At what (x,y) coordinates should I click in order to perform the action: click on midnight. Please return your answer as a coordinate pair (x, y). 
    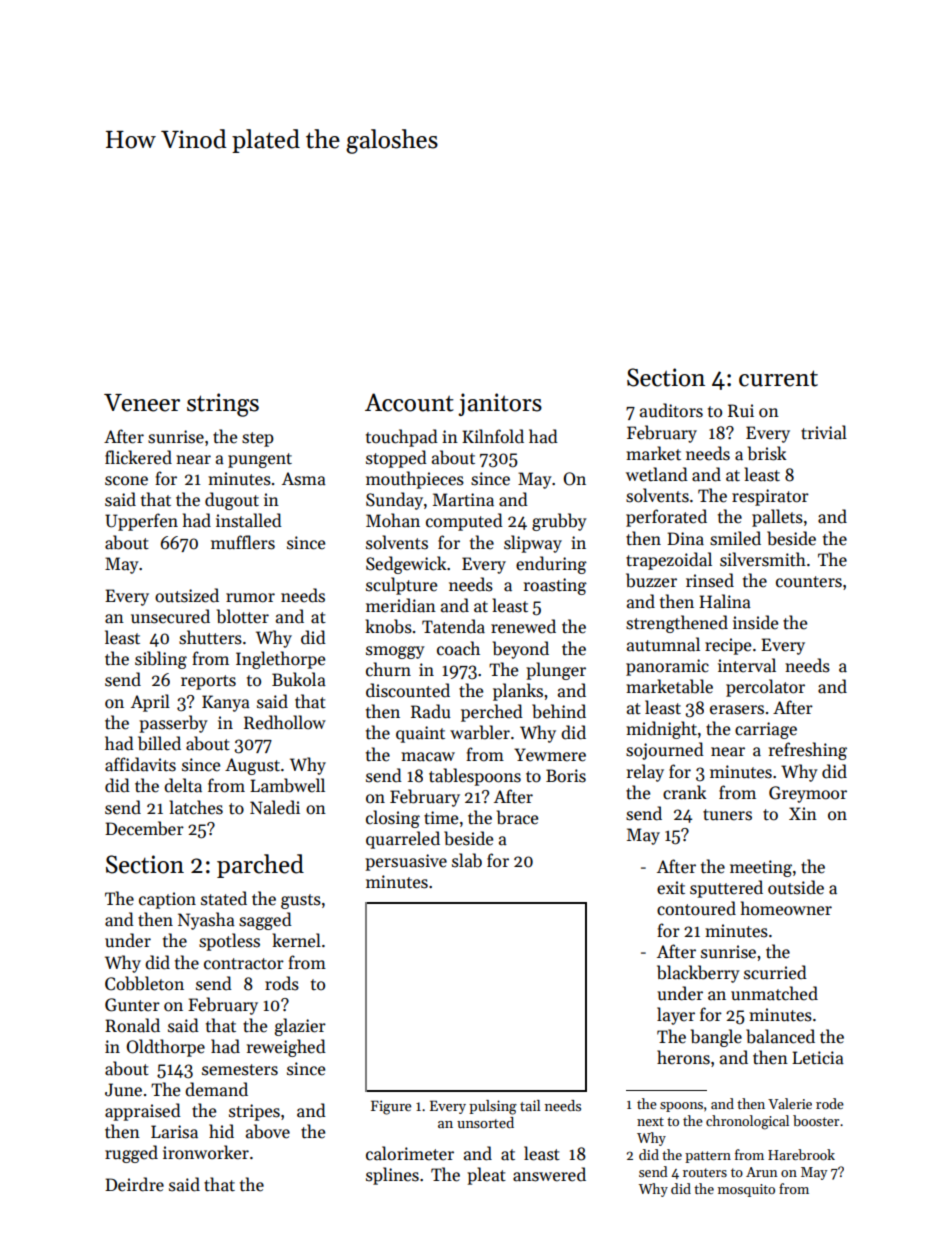
    Looking at the image, I should click on (661, 730).
